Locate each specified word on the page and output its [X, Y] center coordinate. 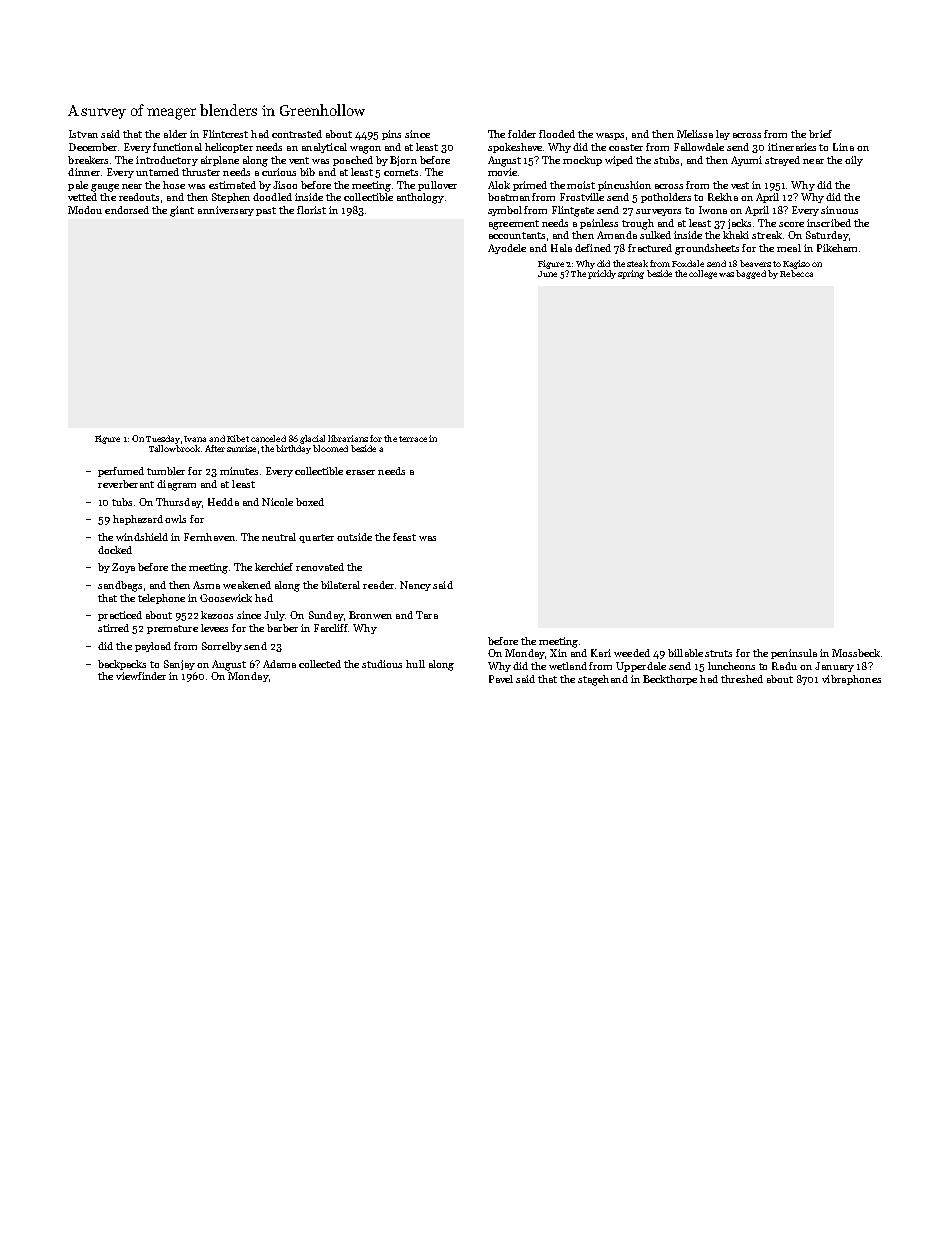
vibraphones [851, 680]
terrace [413, 439]
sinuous [839, 210]
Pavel [501, 679]
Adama [279, 664]
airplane [220, 161]
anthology [420, 198]
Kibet [238, 438]
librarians [348, 438]
